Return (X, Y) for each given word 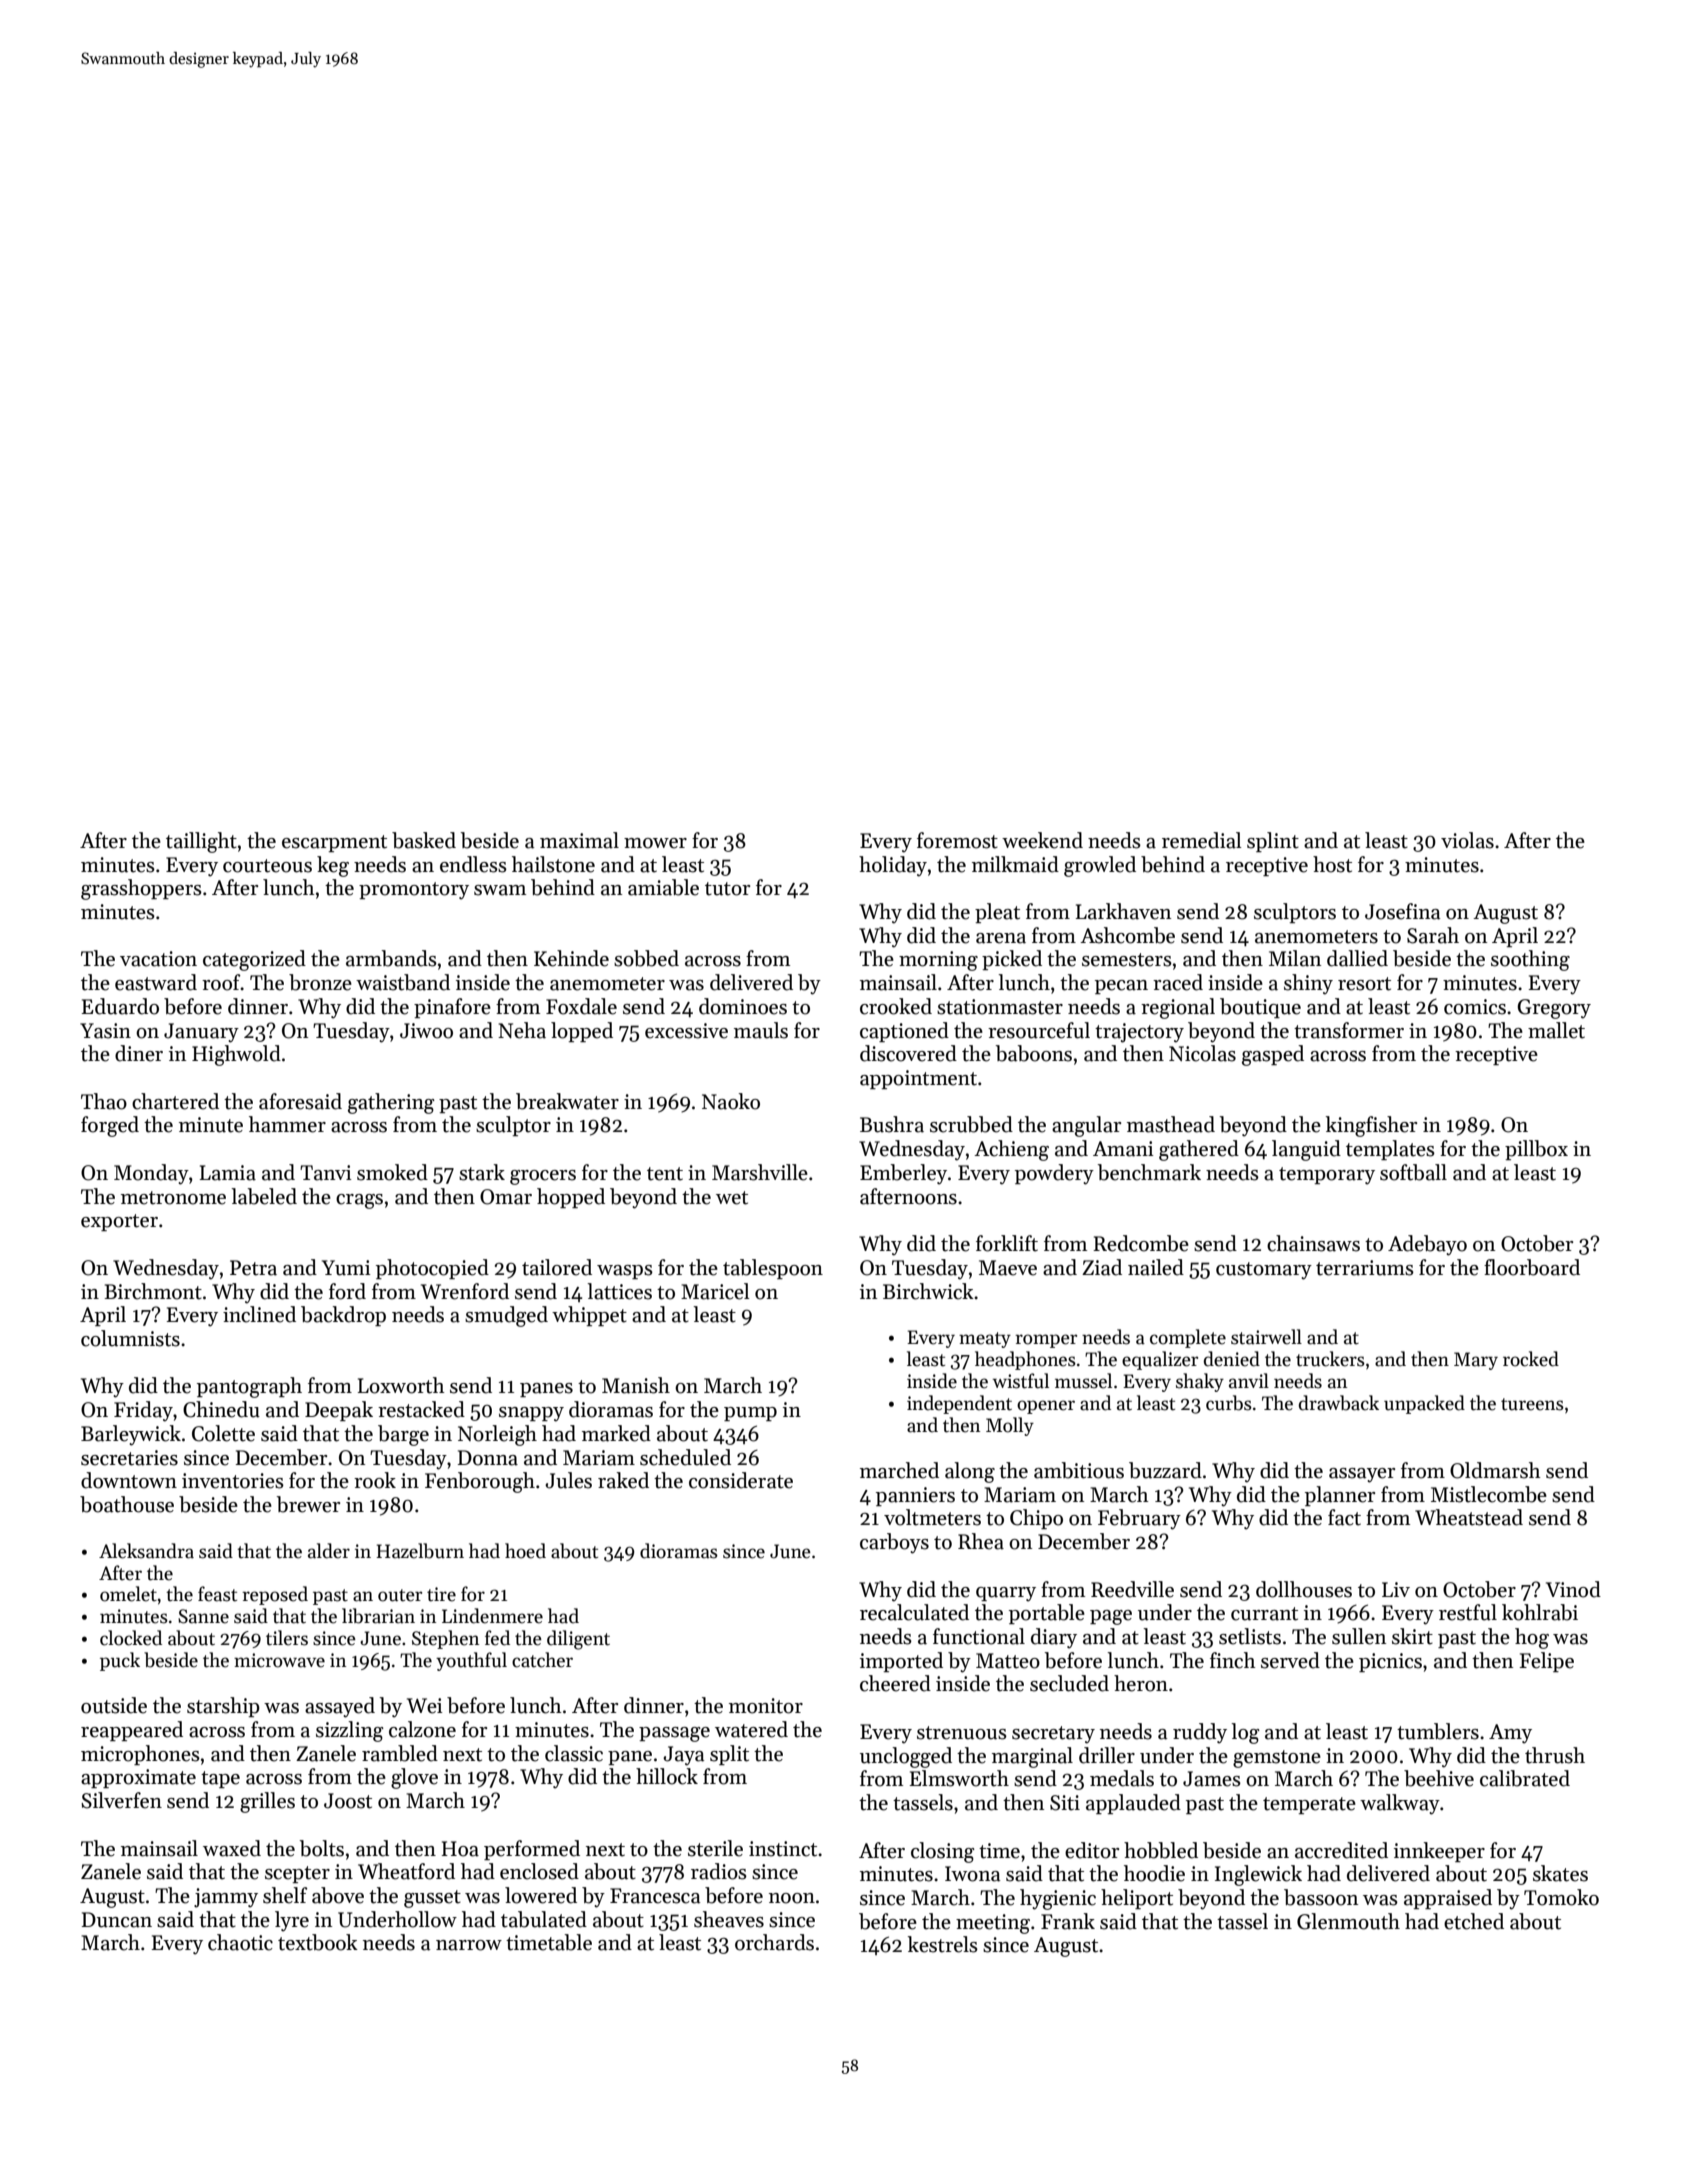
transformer (1349, 1030)
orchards (774, 1942)
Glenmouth (1348, 1921)
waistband (403, 982)
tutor (727, 889)
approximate (138, 1778)
